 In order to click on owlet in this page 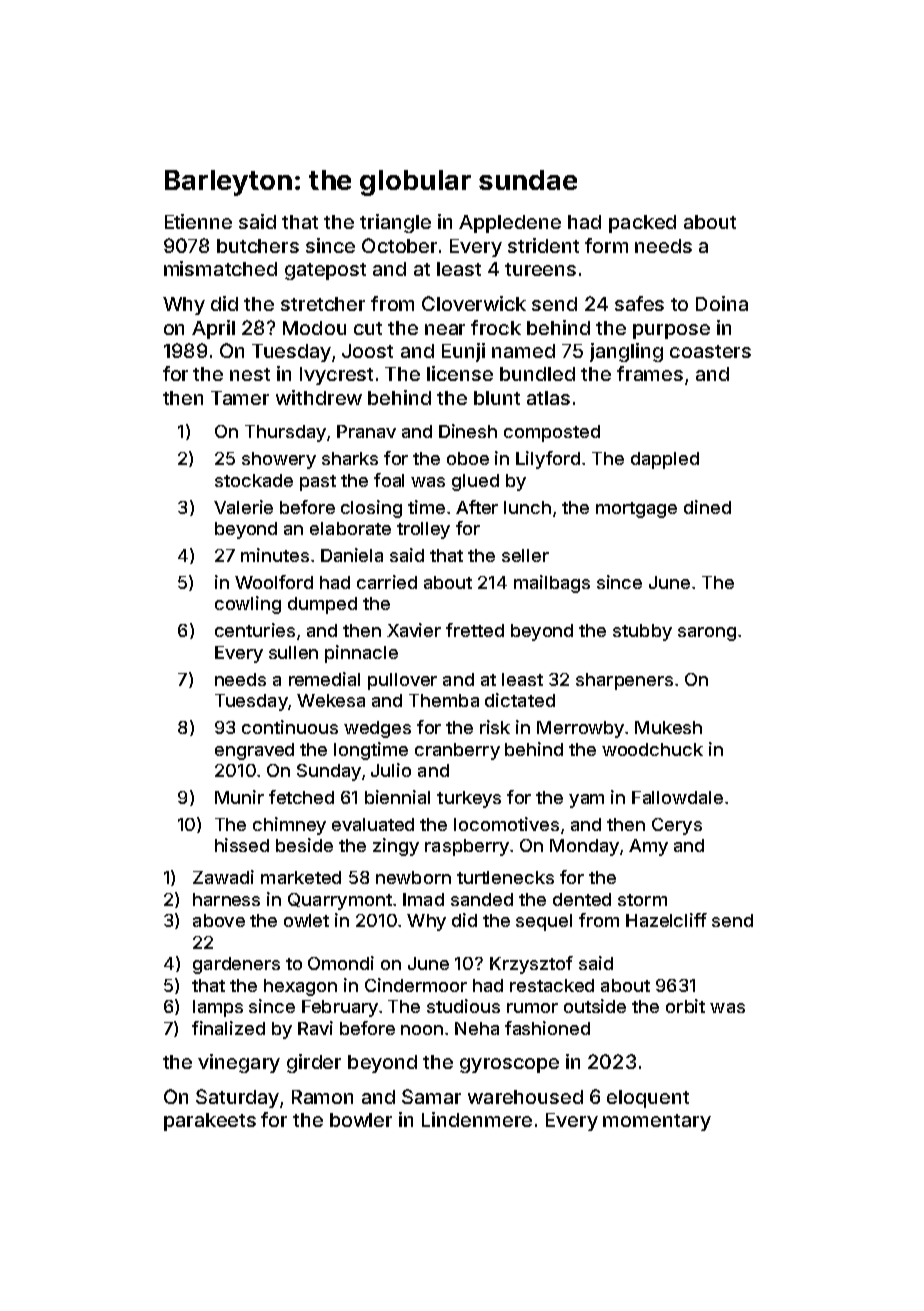, I will do `click(306, 920)`.
